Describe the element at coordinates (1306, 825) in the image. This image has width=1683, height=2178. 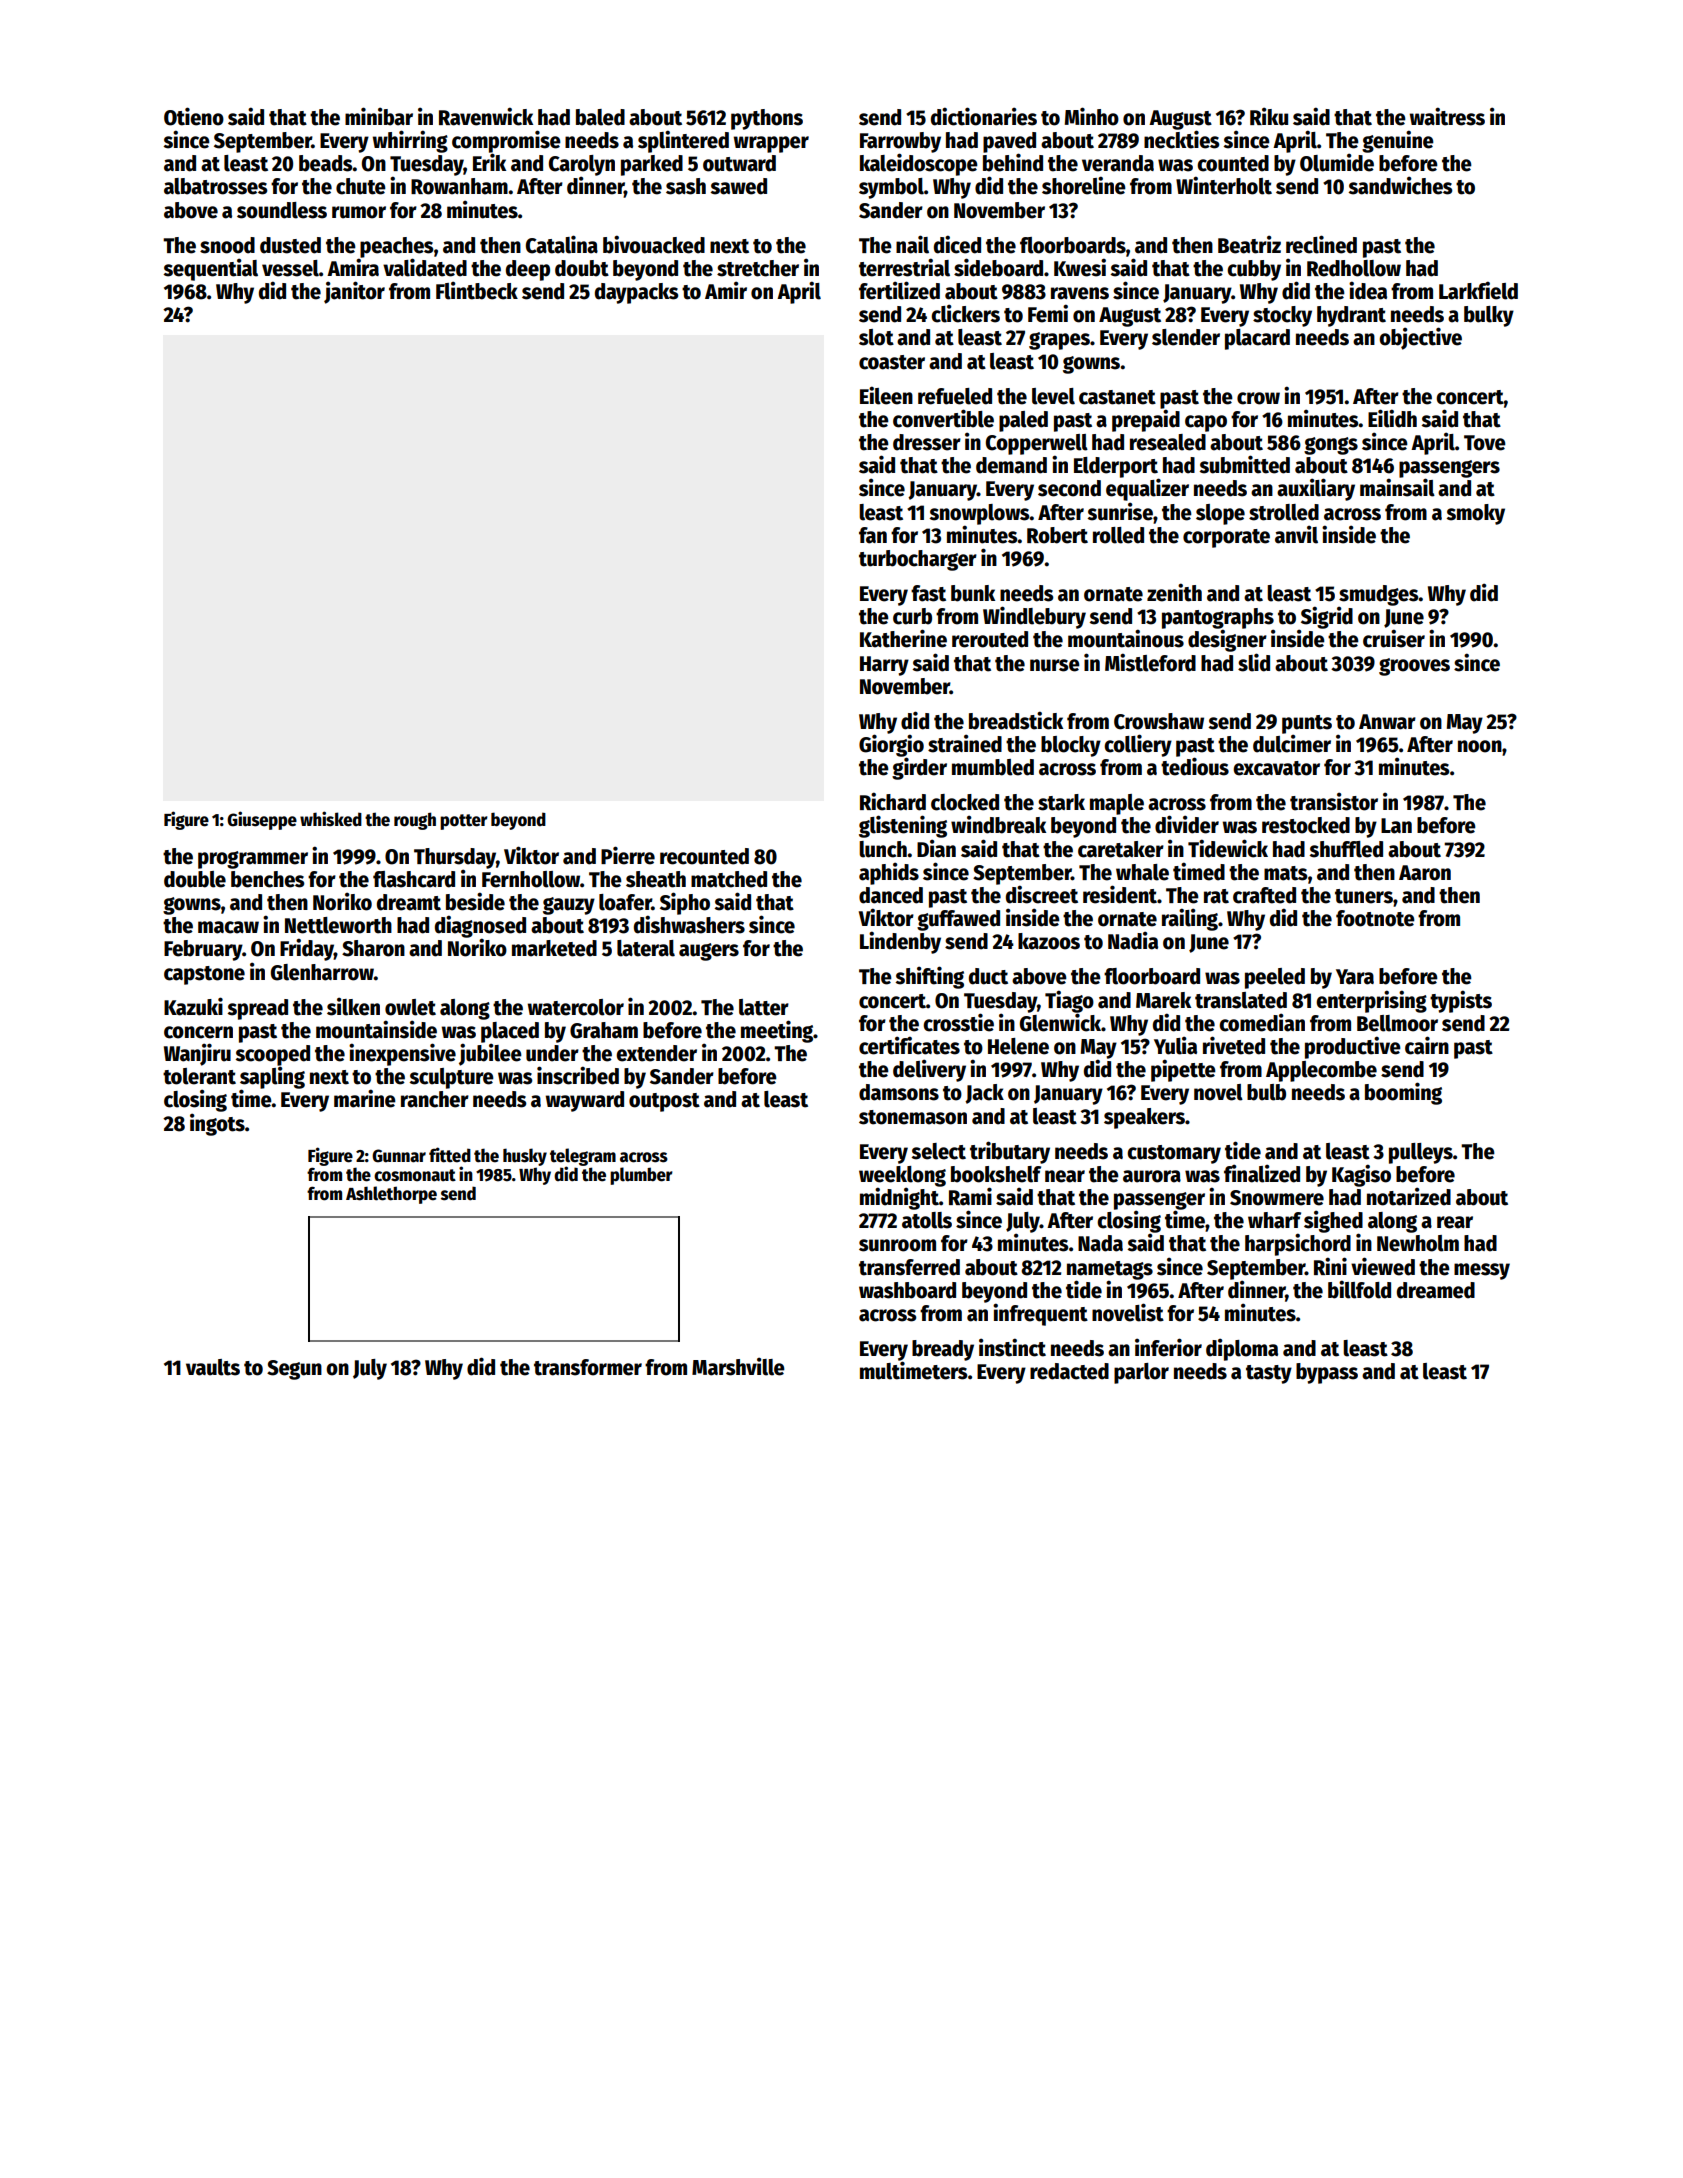
I see `restocked` at that location.
